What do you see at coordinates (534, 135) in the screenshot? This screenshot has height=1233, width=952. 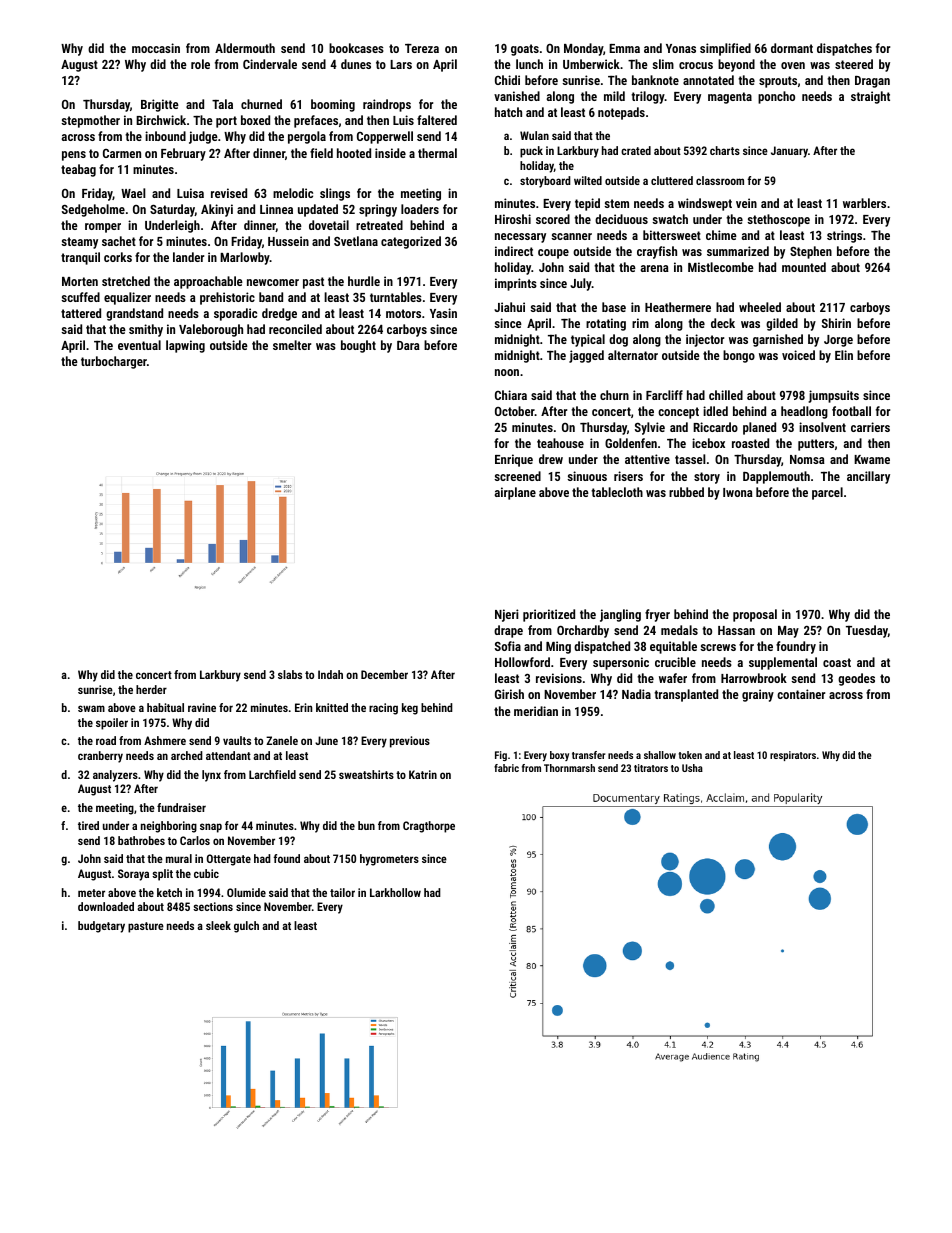 I see `Wulan` at bounding box center [534, 135].
